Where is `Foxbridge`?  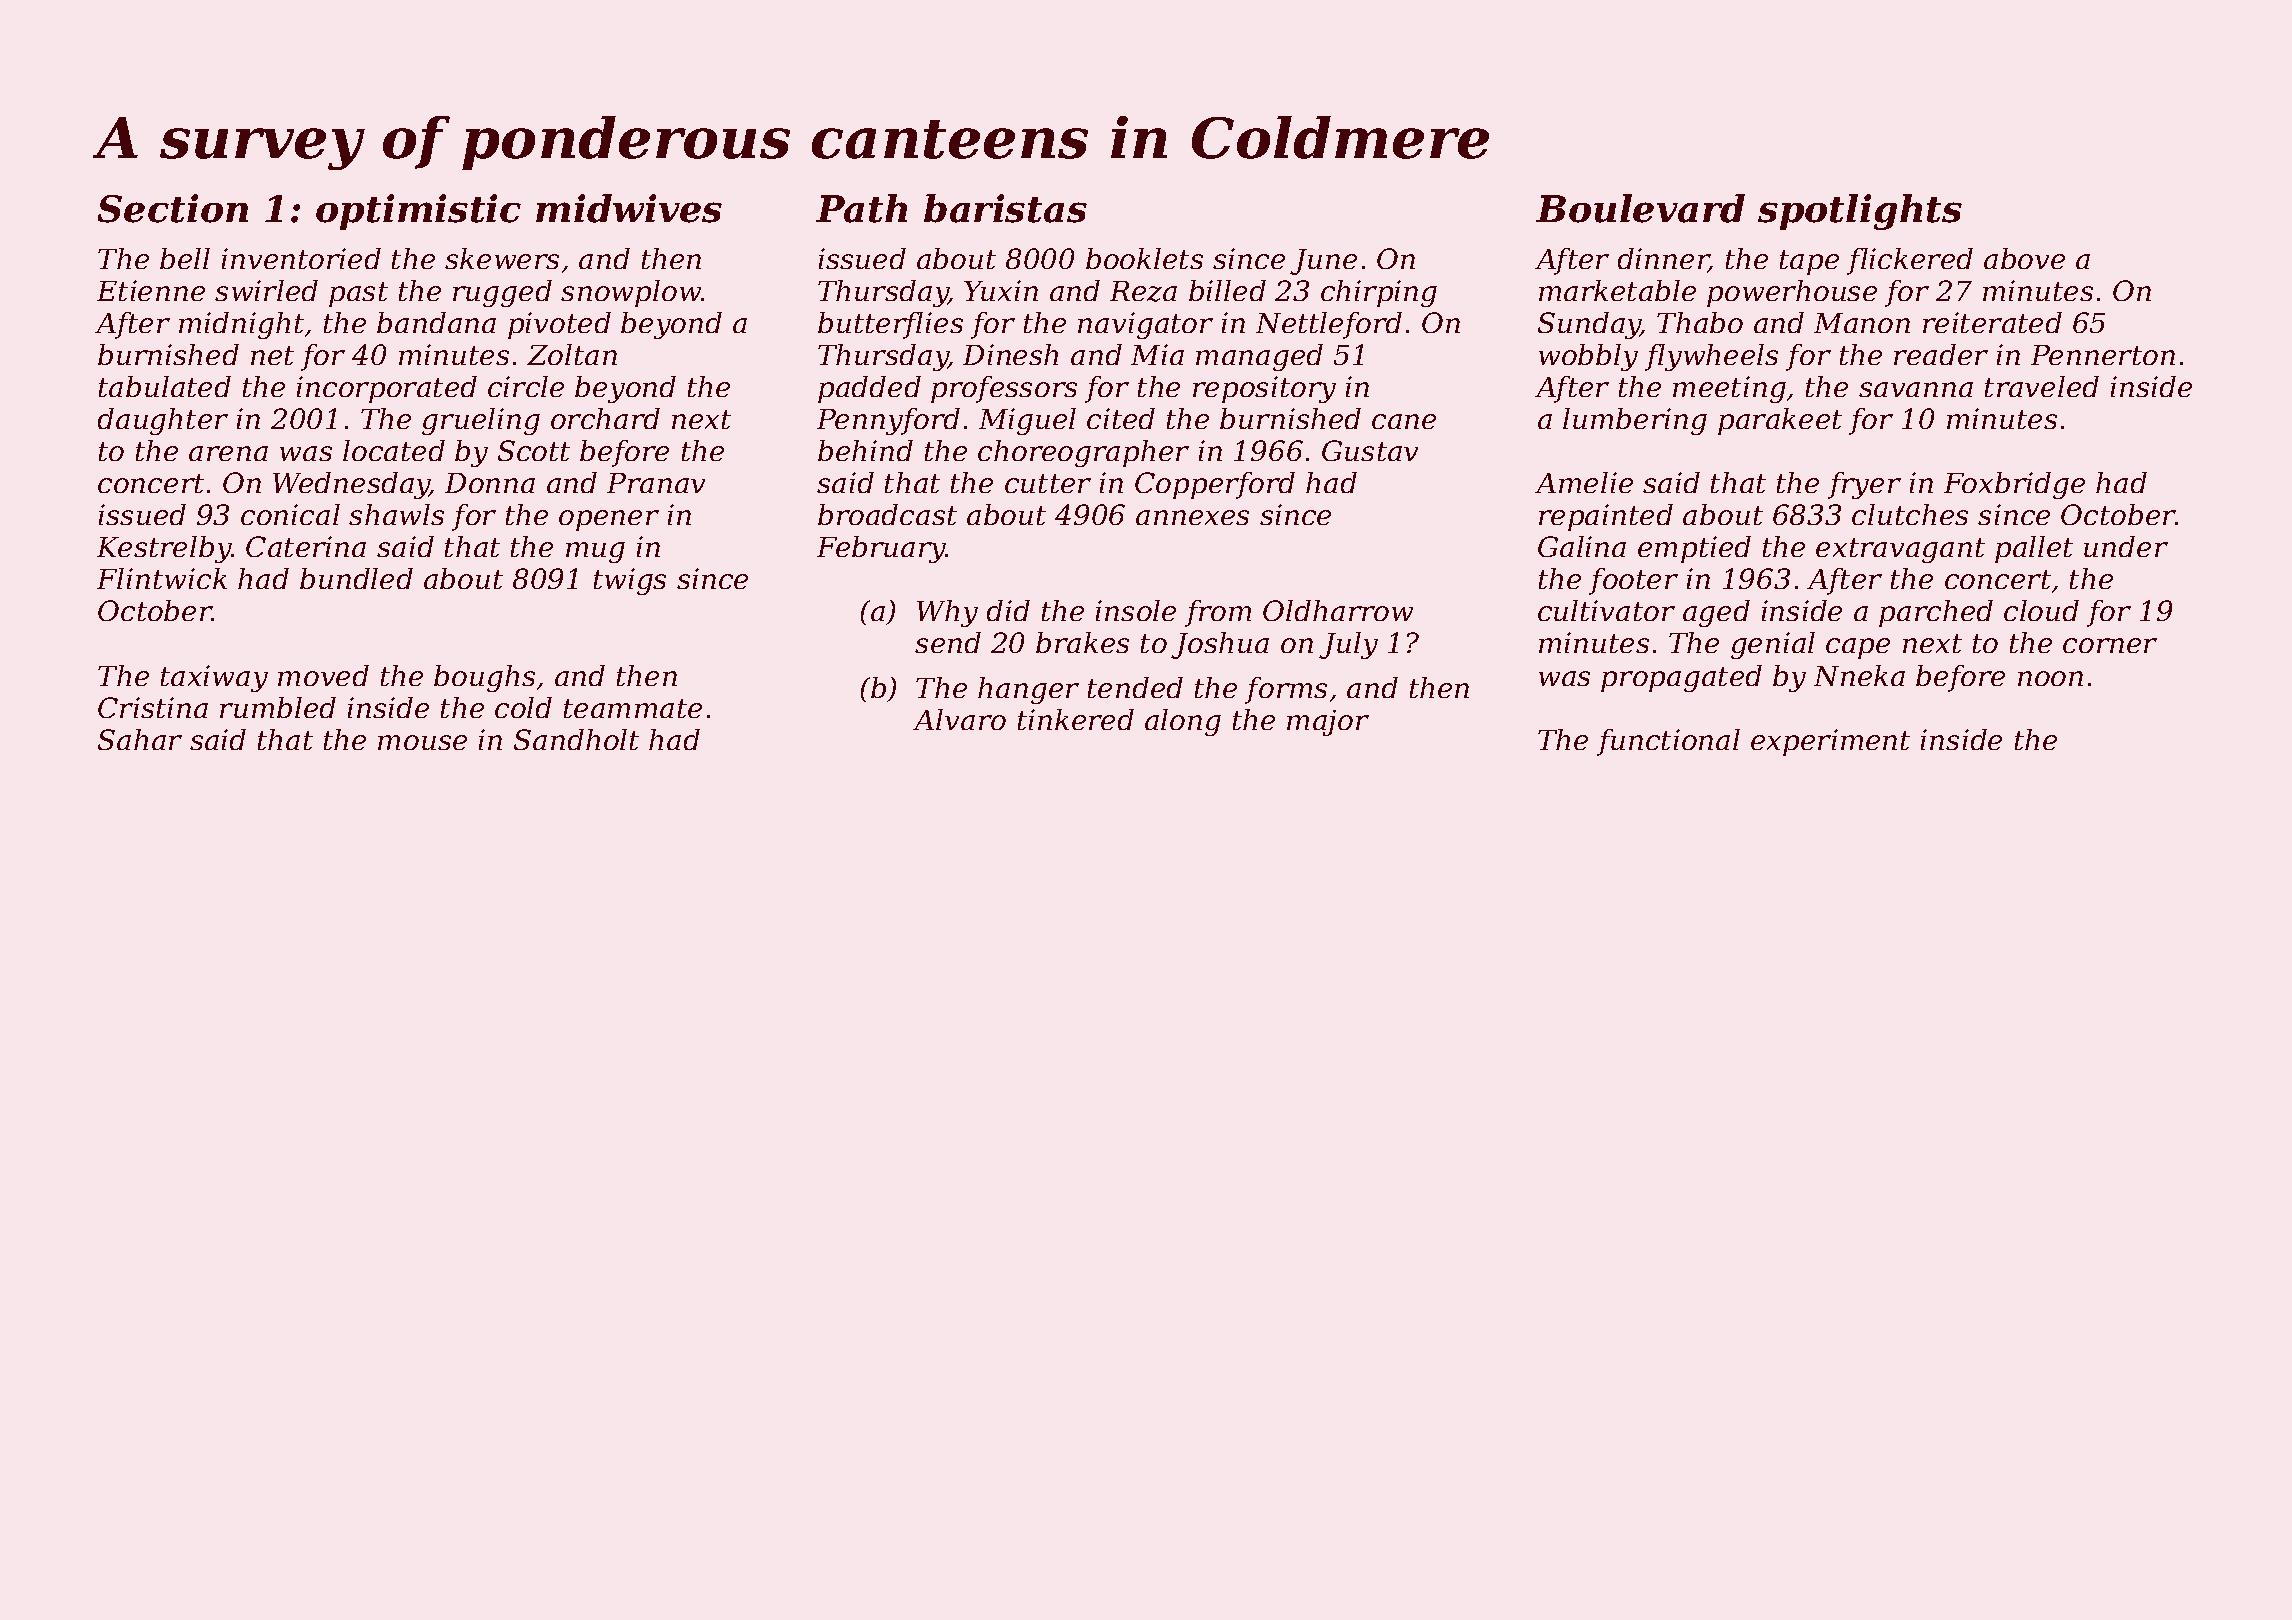 Foxbridge is located at coordinates (2014, 485).
